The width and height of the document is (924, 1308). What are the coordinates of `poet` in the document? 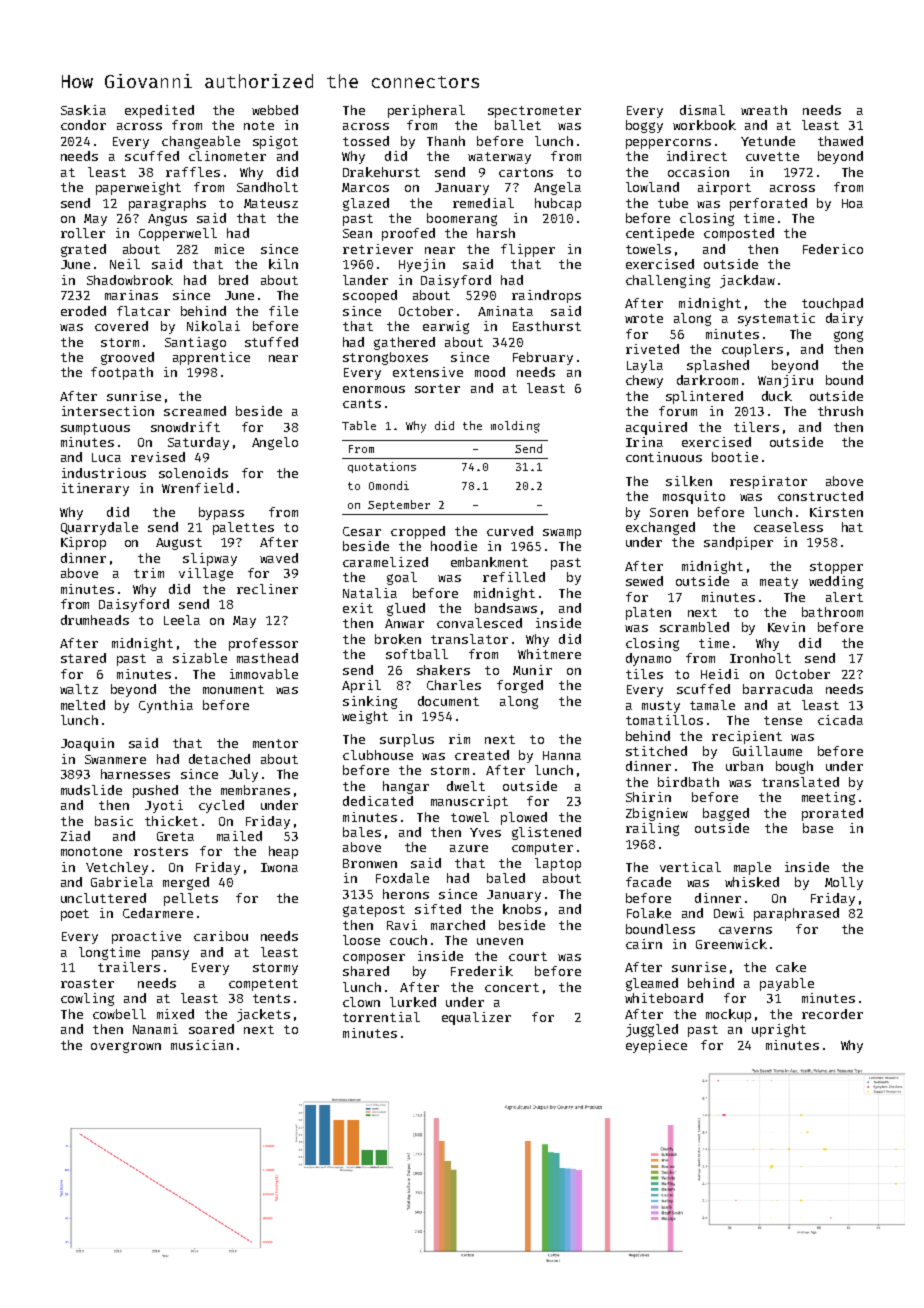 It's located at (75, 915).
